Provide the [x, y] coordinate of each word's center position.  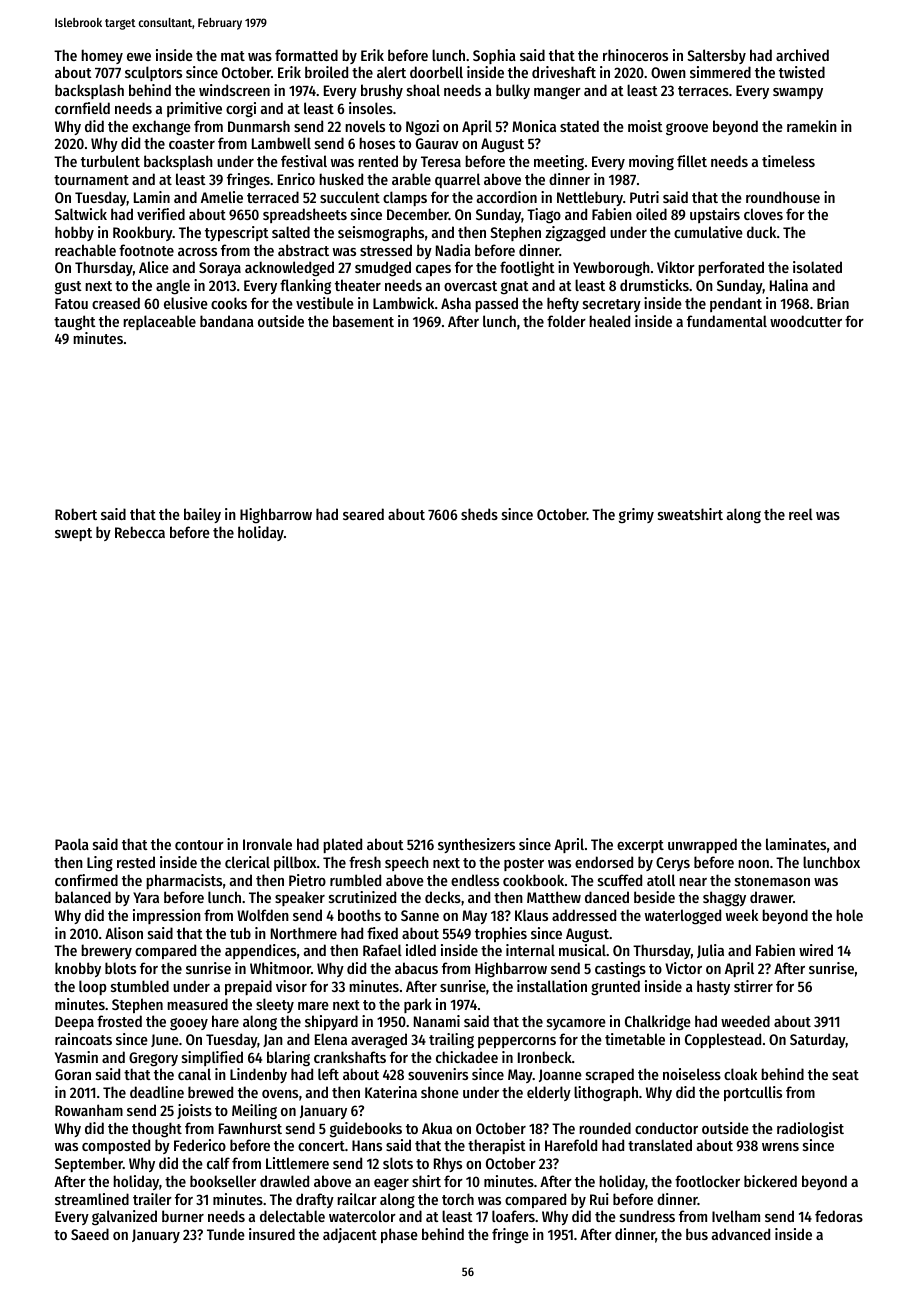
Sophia [494, 56]
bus [697, 1234]
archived [802, 55]
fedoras [839, 1216]
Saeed [90, 1234]
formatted [306, 55]
